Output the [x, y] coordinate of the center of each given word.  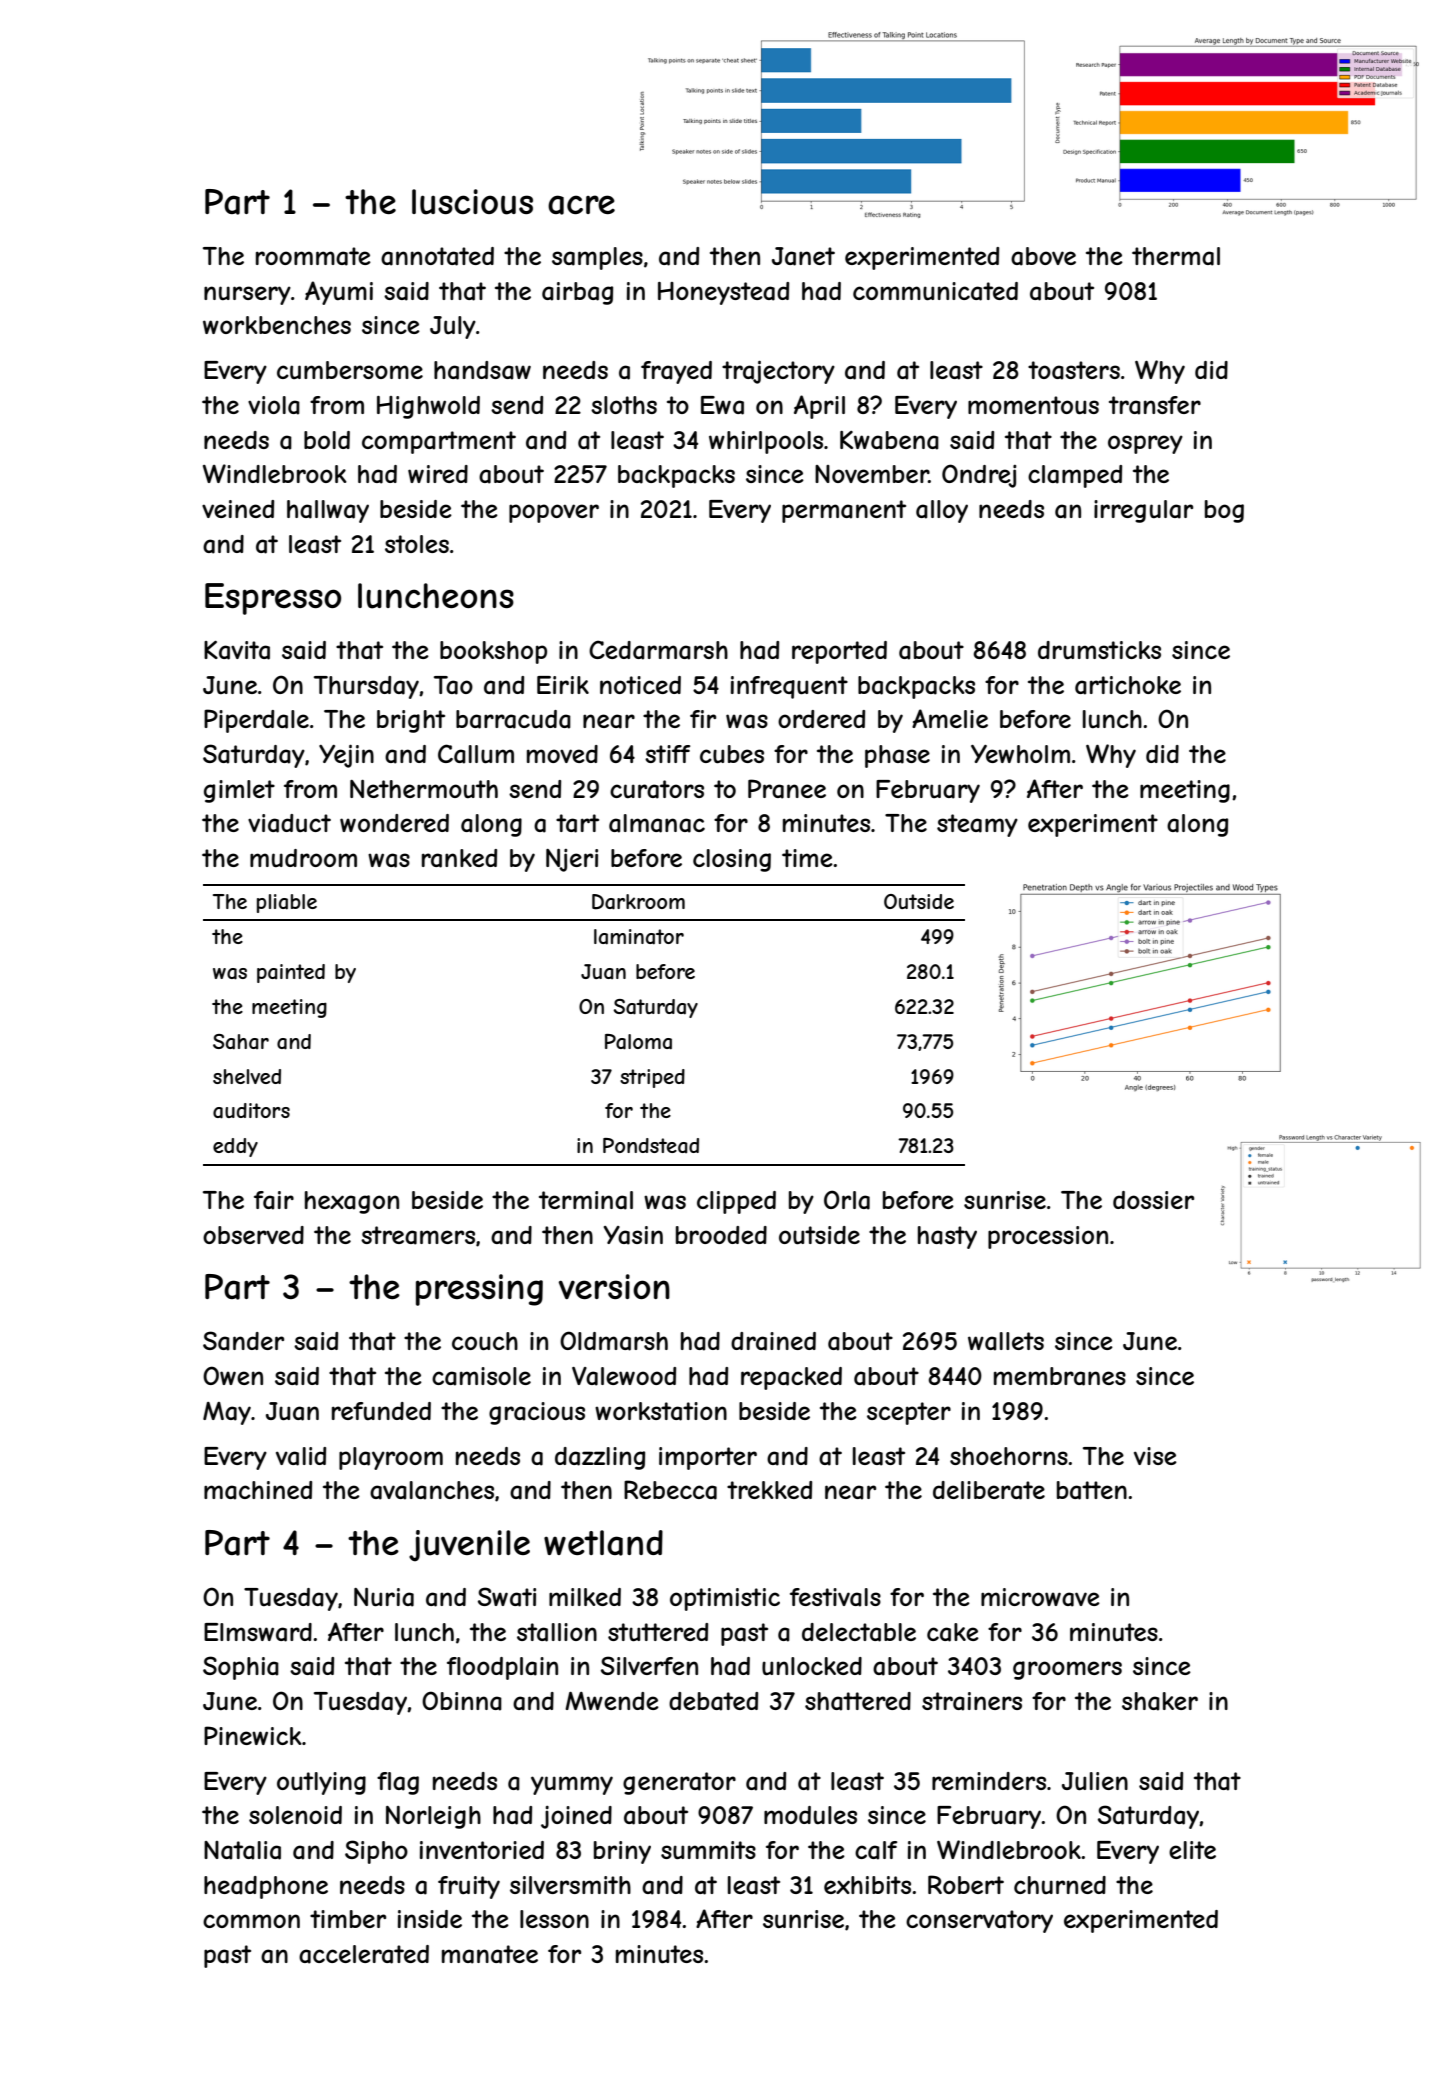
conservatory [979, 1921]
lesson [554, 1919]
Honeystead [723, 293]
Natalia [242, 1850]
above [1043, 256]
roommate [313, 256]
